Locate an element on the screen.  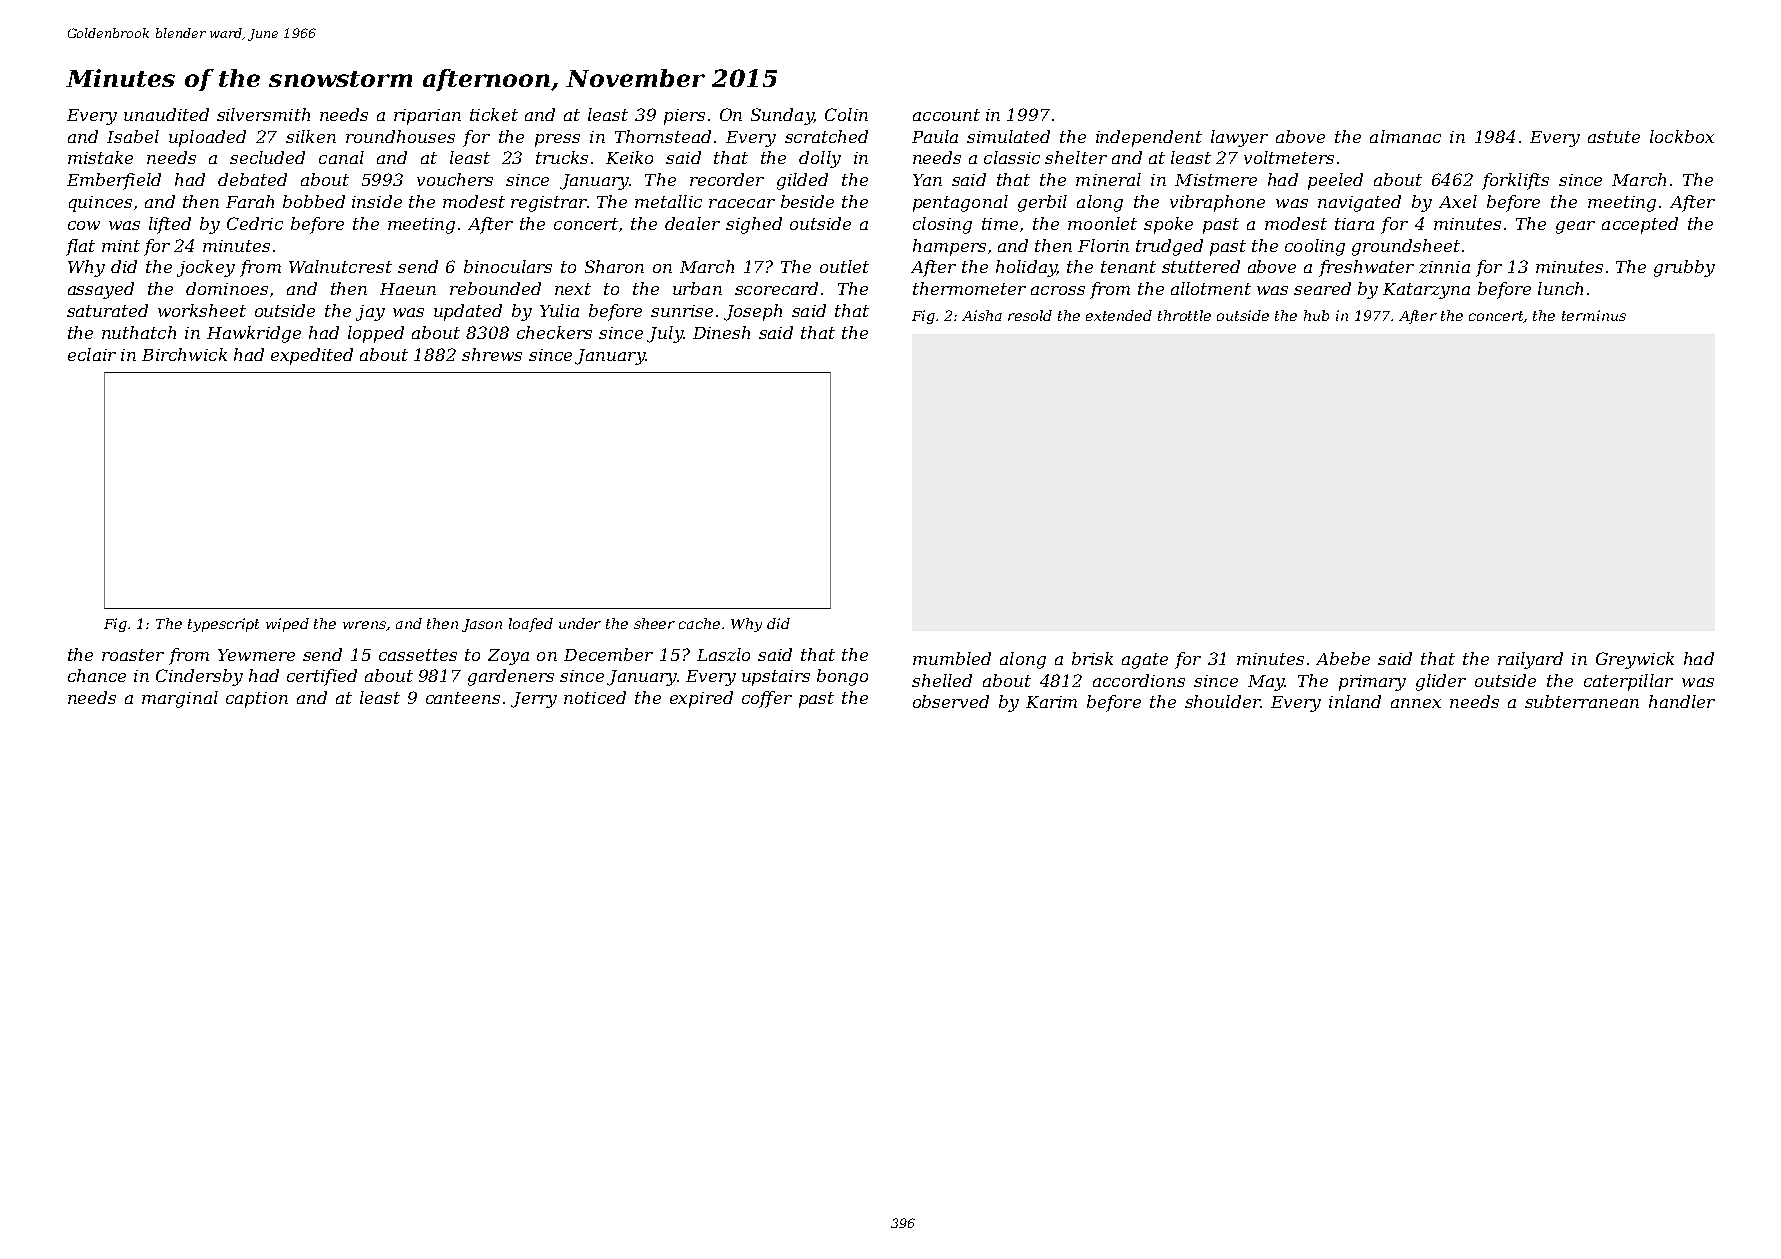
mineral is located at coordinates (1108, 179).
